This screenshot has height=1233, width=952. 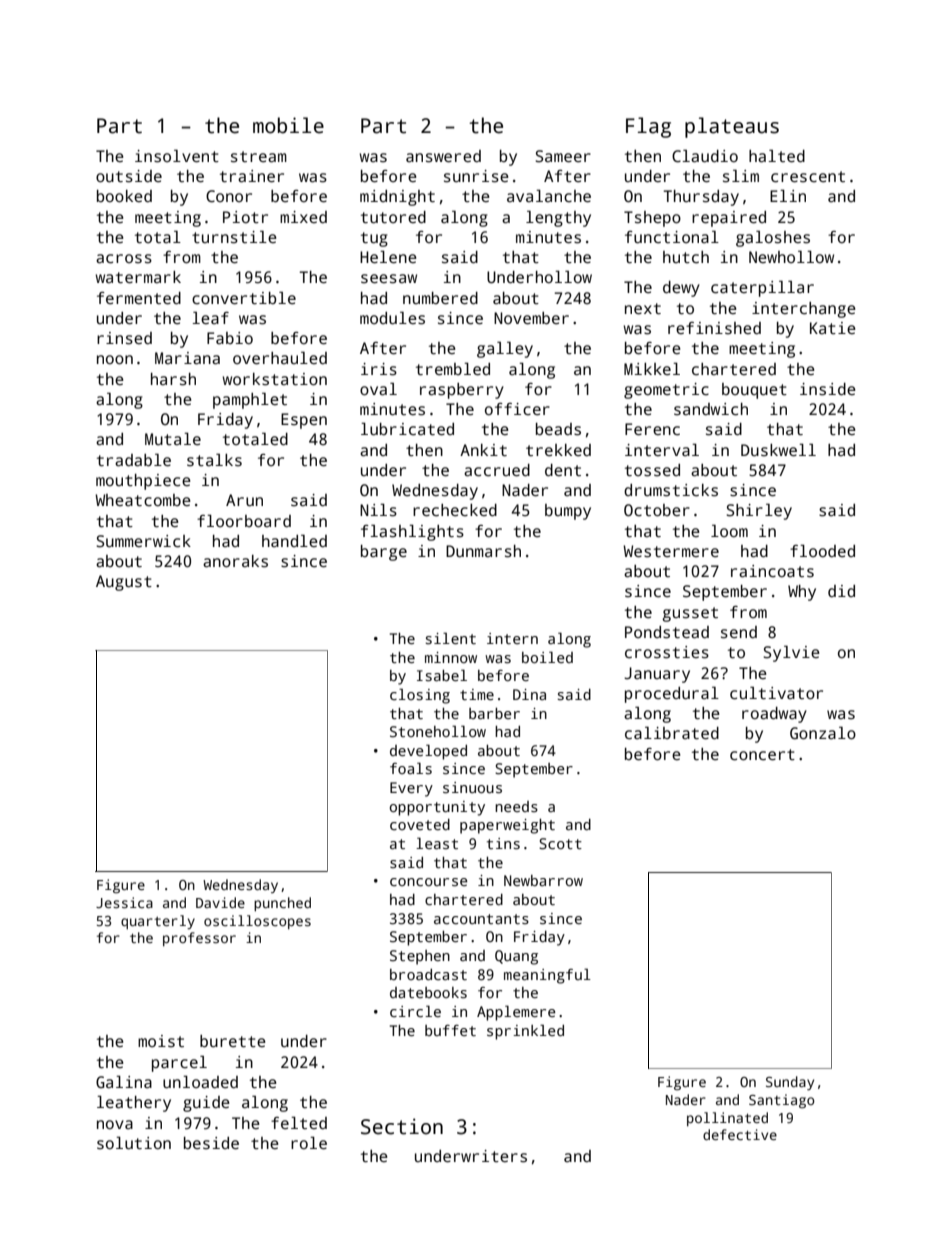 I want to click on halted, so click(x=777, y=156).
